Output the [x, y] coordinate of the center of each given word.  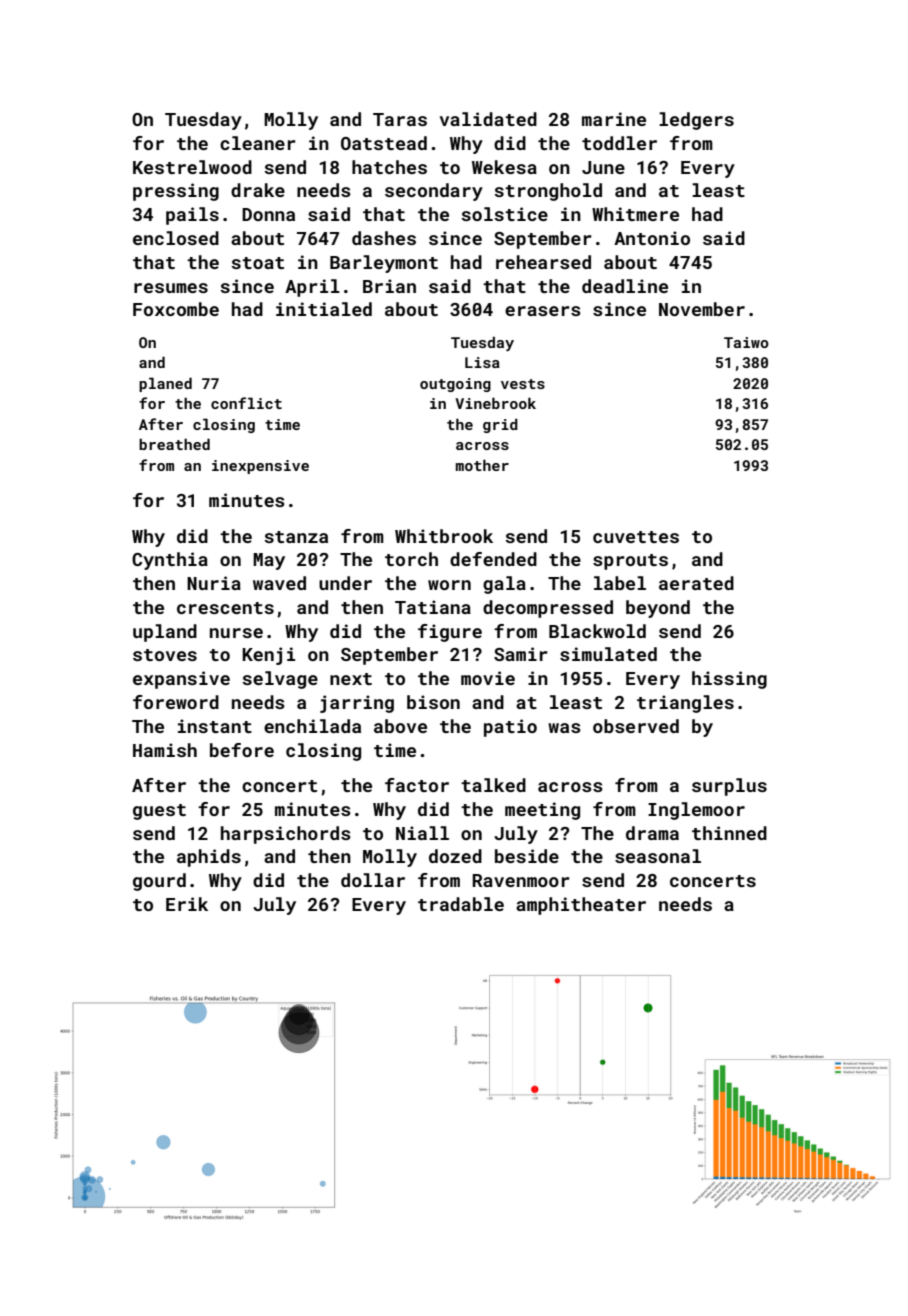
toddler [619, 143]
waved [279, 583]
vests [523, 384]
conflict [246, 403]
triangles [685, 704]
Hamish [165, 750]
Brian [389, 286]
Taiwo [746, 342]
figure [450, 633]
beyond [658, 609]
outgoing [455, 385]
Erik [187, 904]
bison [433, 702]
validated [488, 119]
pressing [176, 192]
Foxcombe [176, 309]
